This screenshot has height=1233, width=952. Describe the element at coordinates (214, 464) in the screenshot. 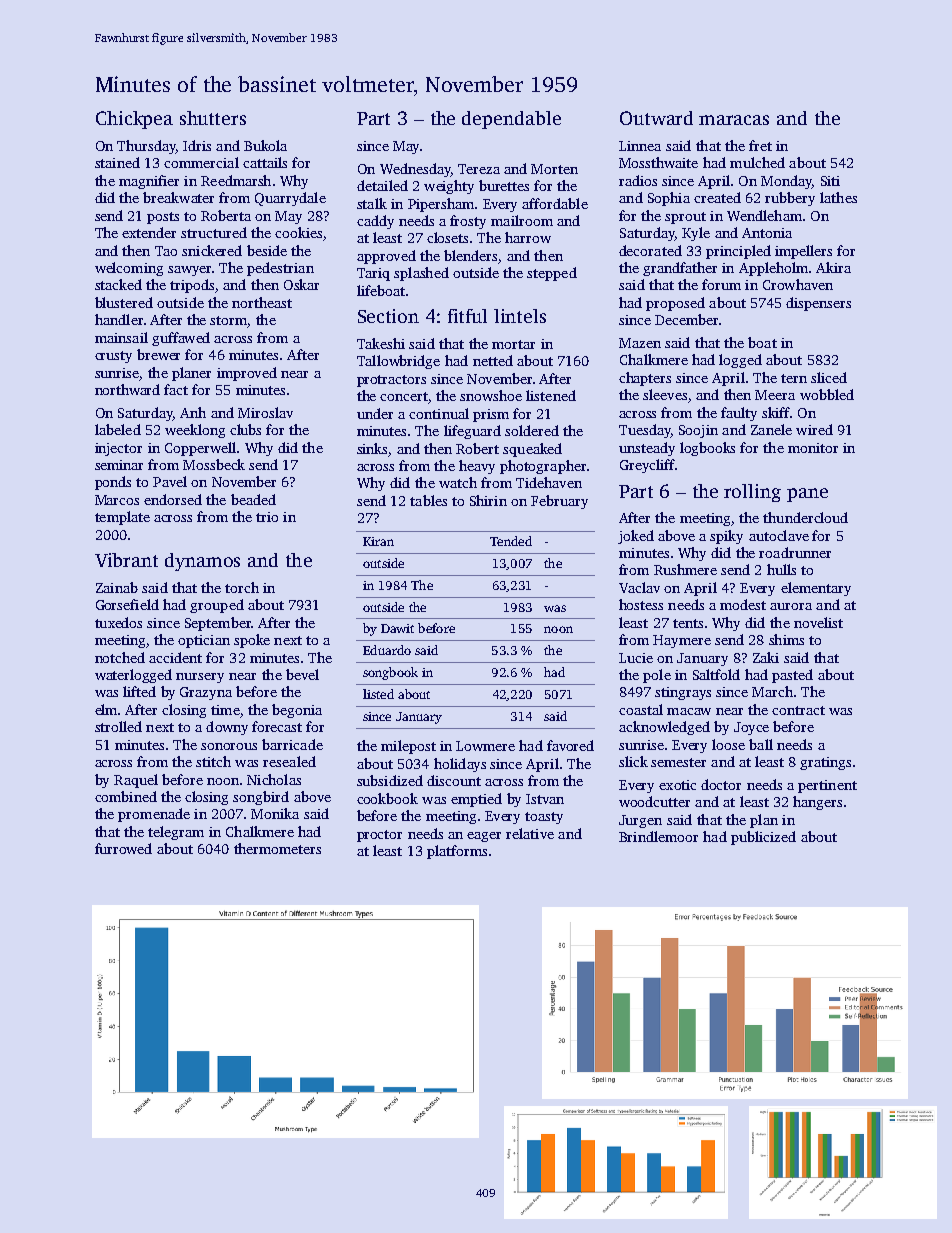

I see `Mossbeck` at that location.
